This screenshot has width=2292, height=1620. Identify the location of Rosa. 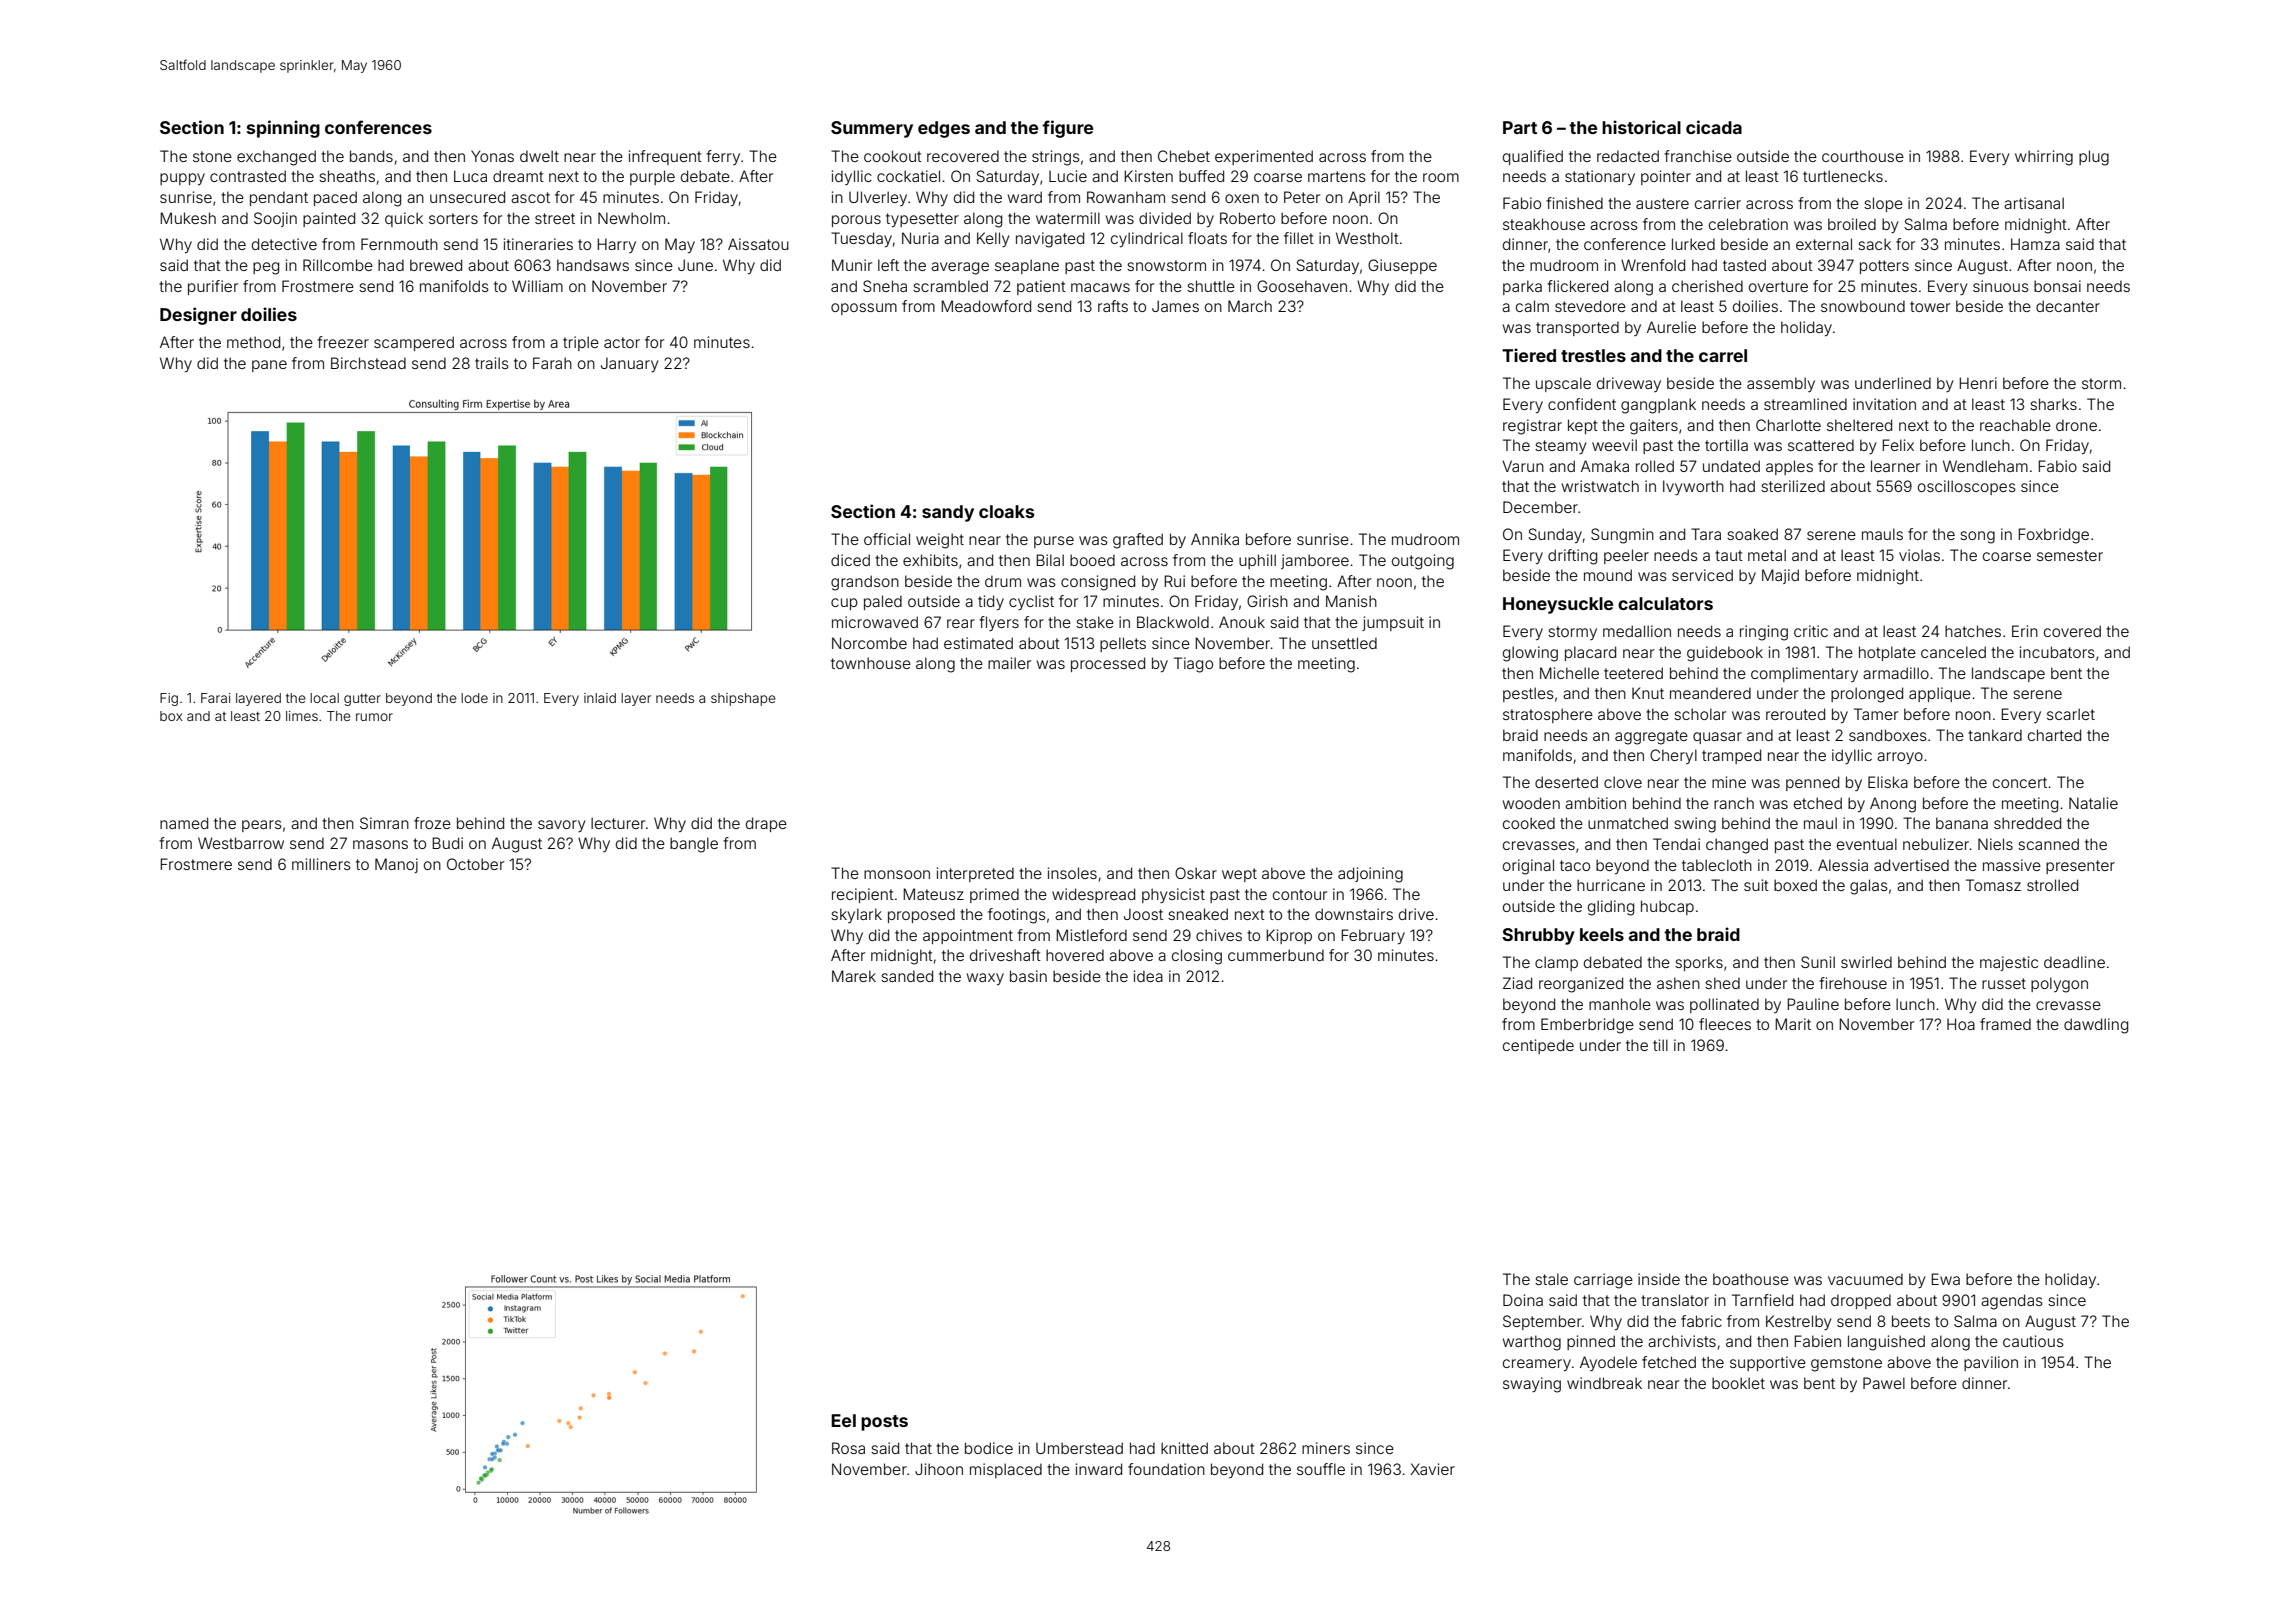
(848, 1448).
